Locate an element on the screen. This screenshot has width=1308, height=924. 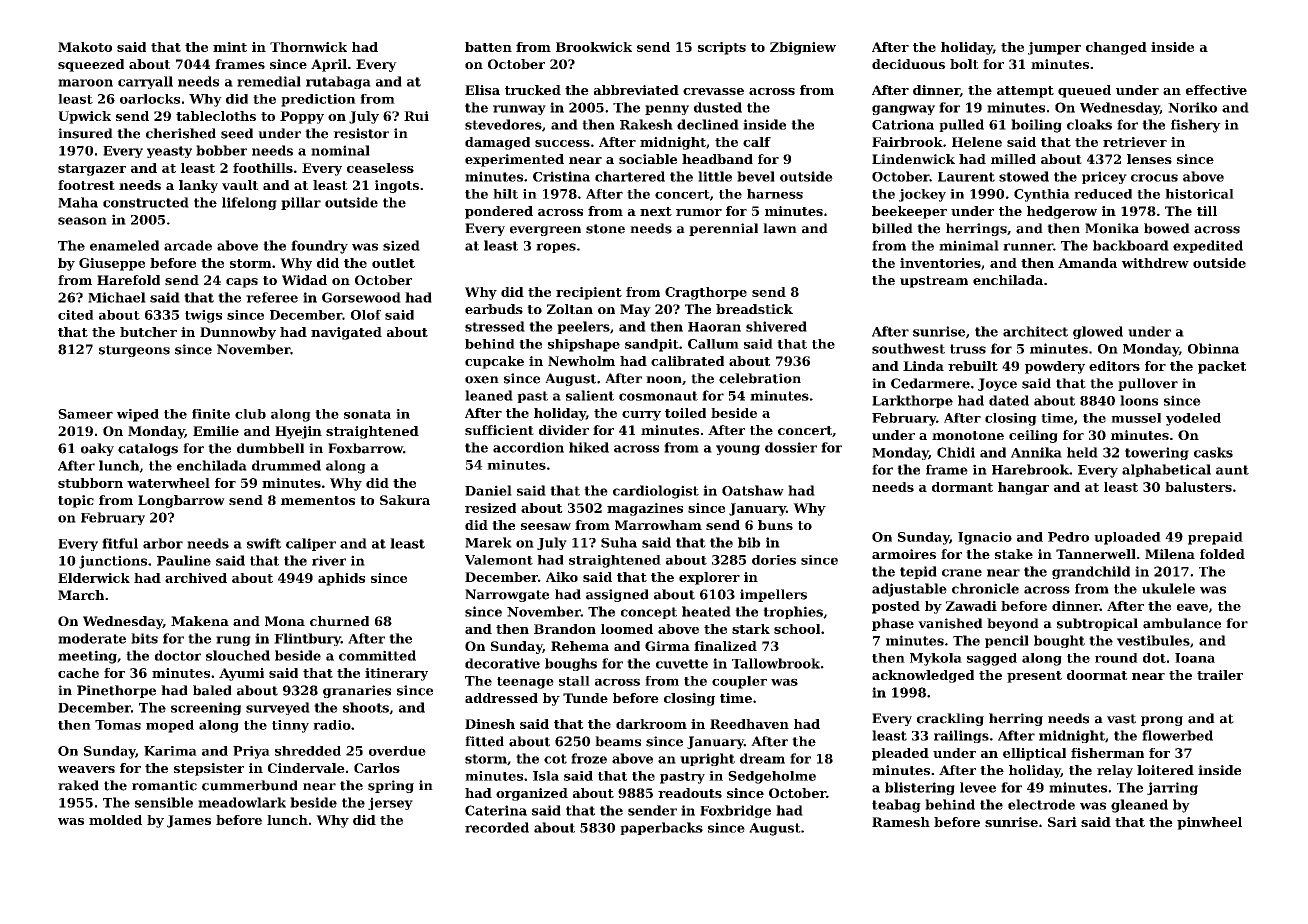
batten is located at coordinates (488, 47).
